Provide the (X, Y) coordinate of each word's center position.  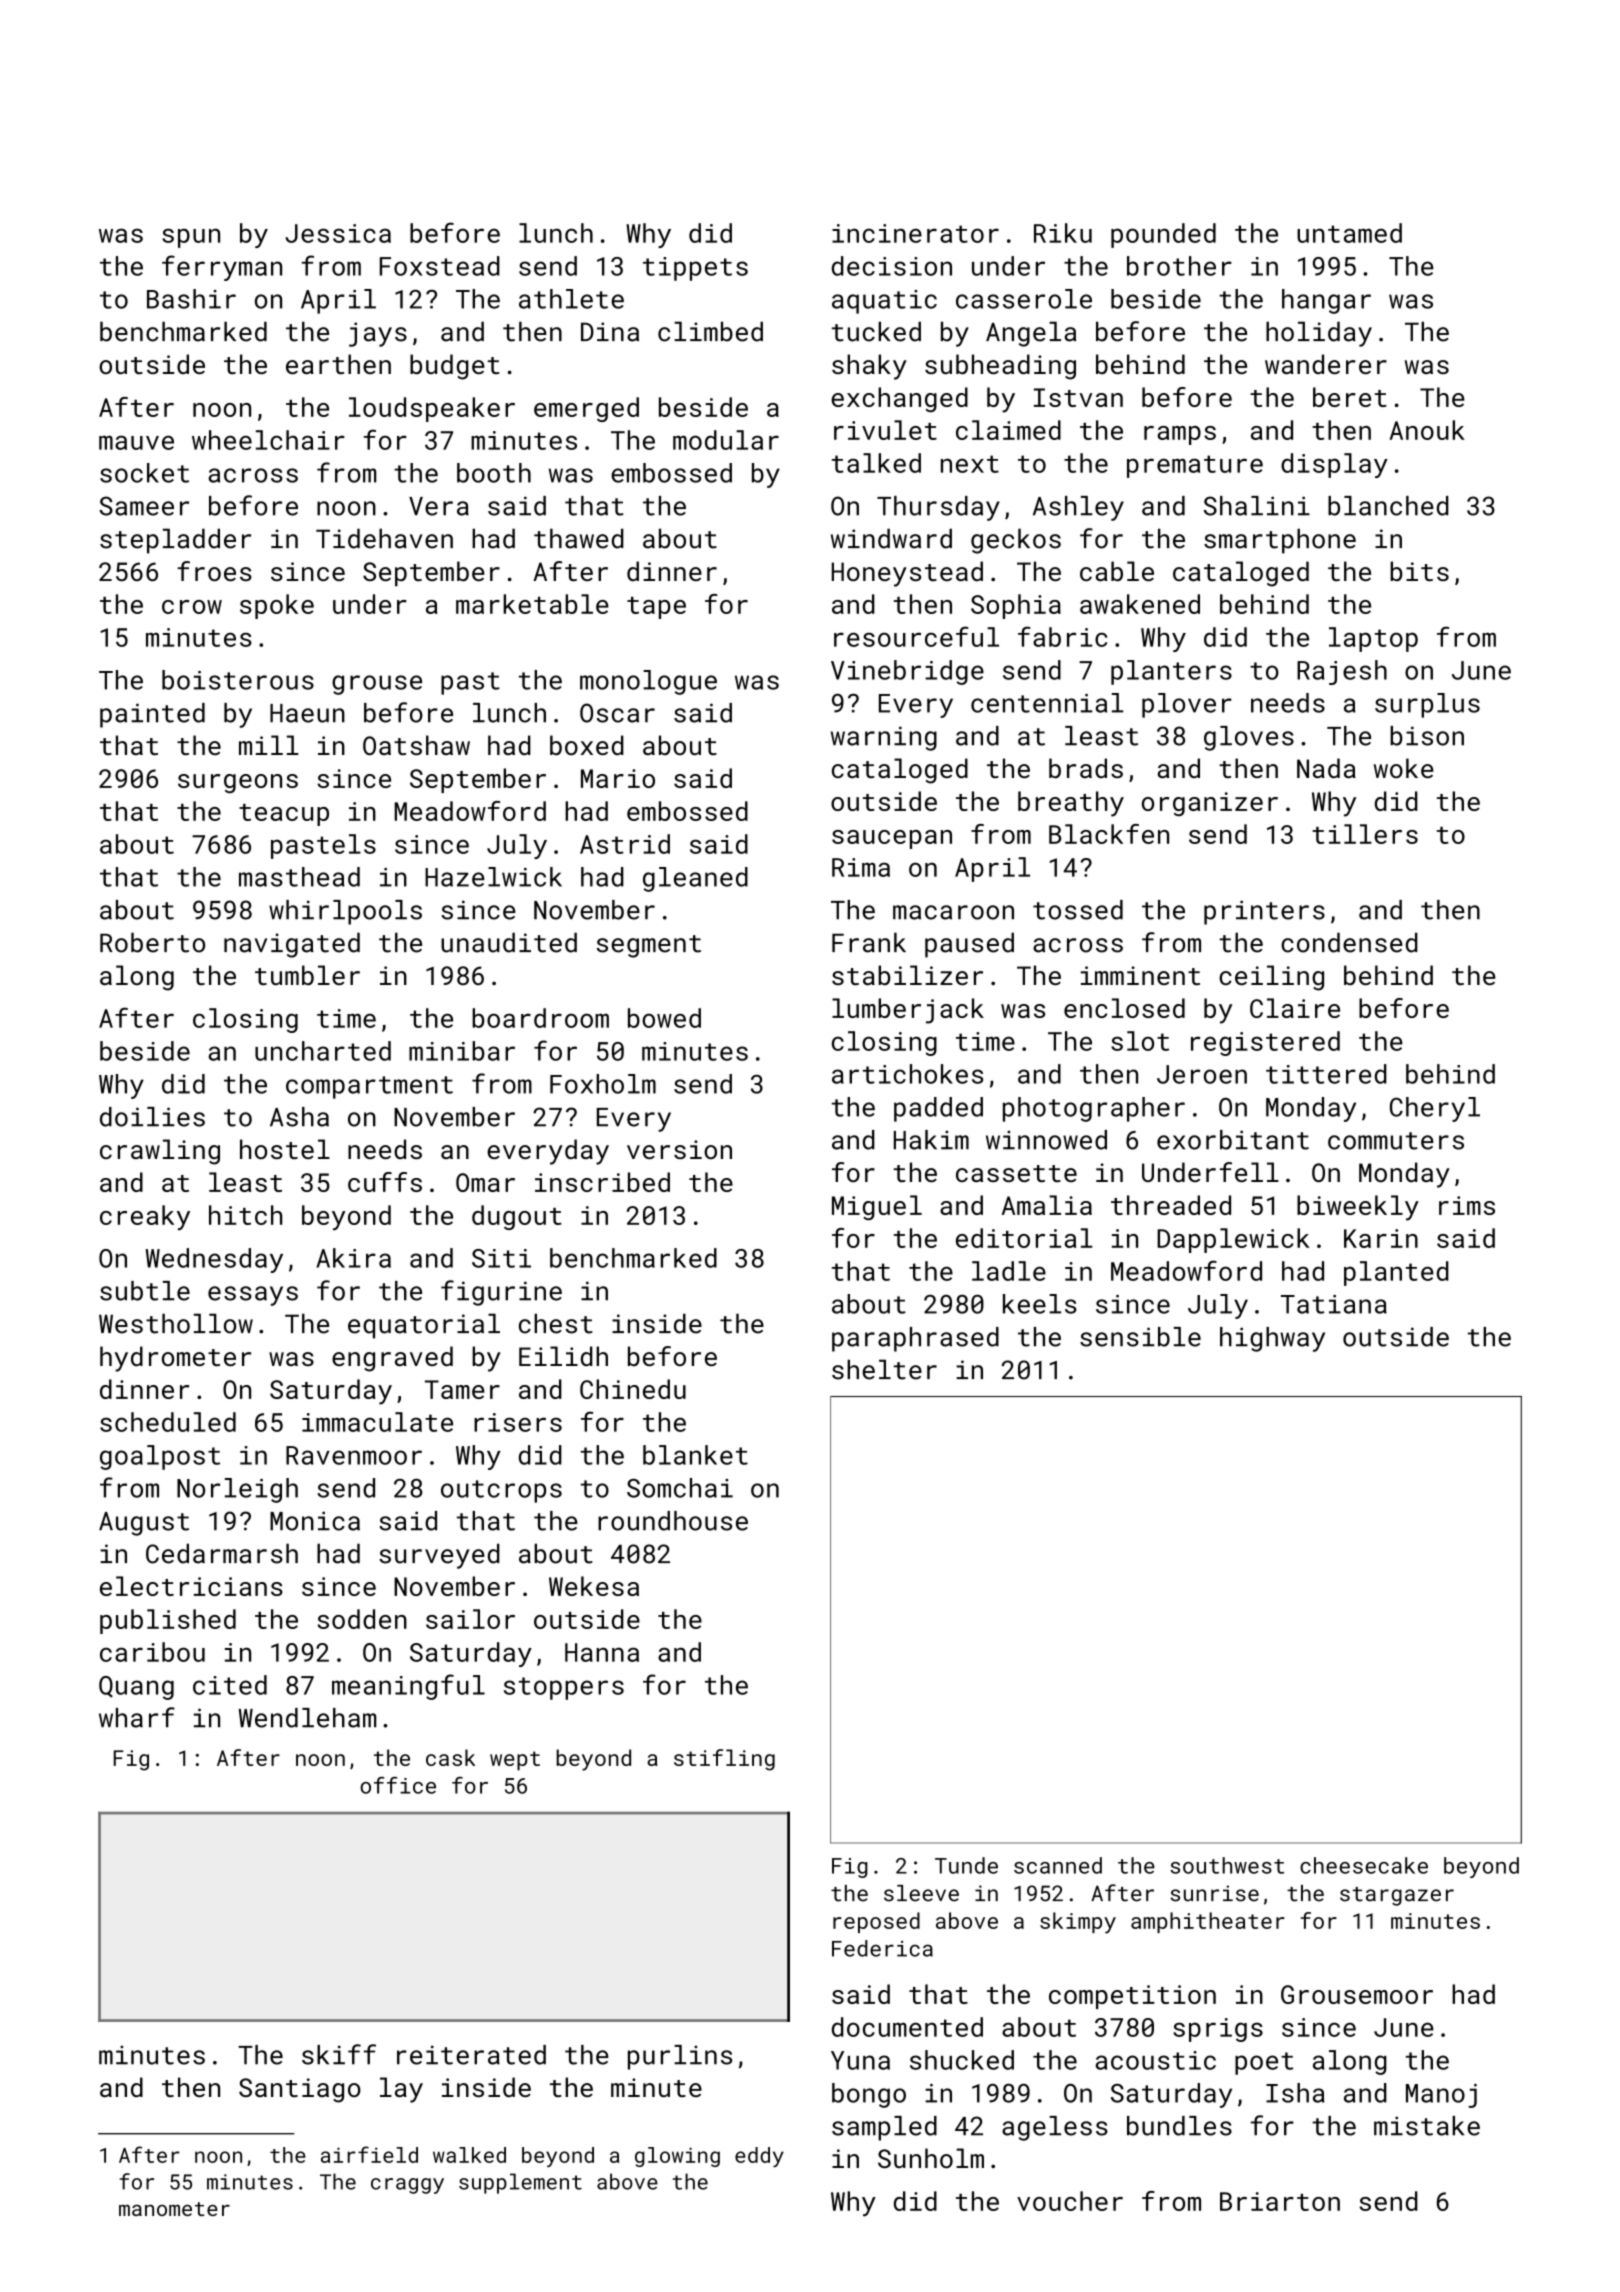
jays (378, 334)
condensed (1349, 942)
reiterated (471, 2055)
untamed (1349, 233)
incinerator (915, 233)
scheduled (168, 1422)
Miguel (877, 1207)
